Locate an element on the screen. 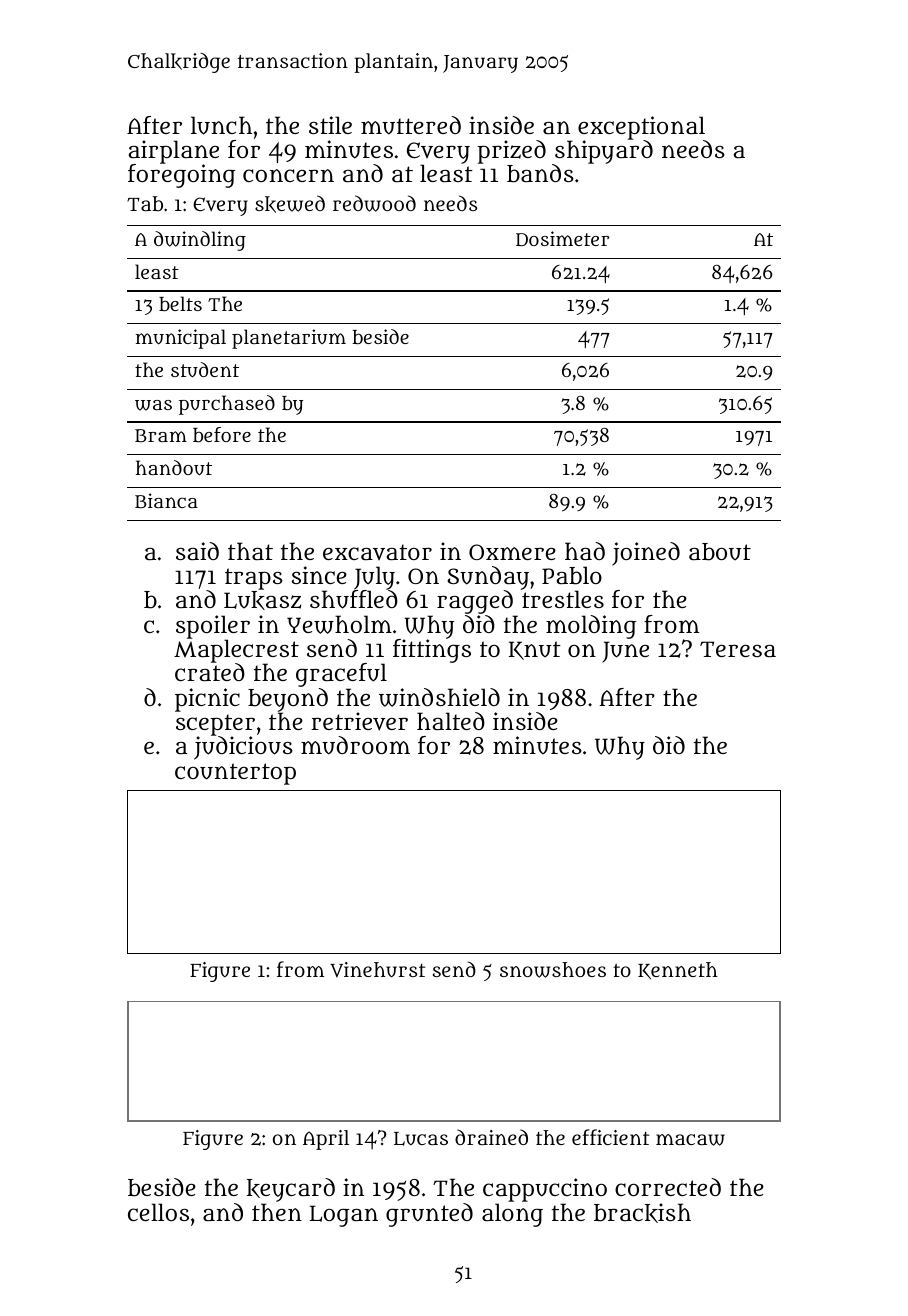 The image size is (908, 1316). mudroom is located at coordinates (355, 745).
